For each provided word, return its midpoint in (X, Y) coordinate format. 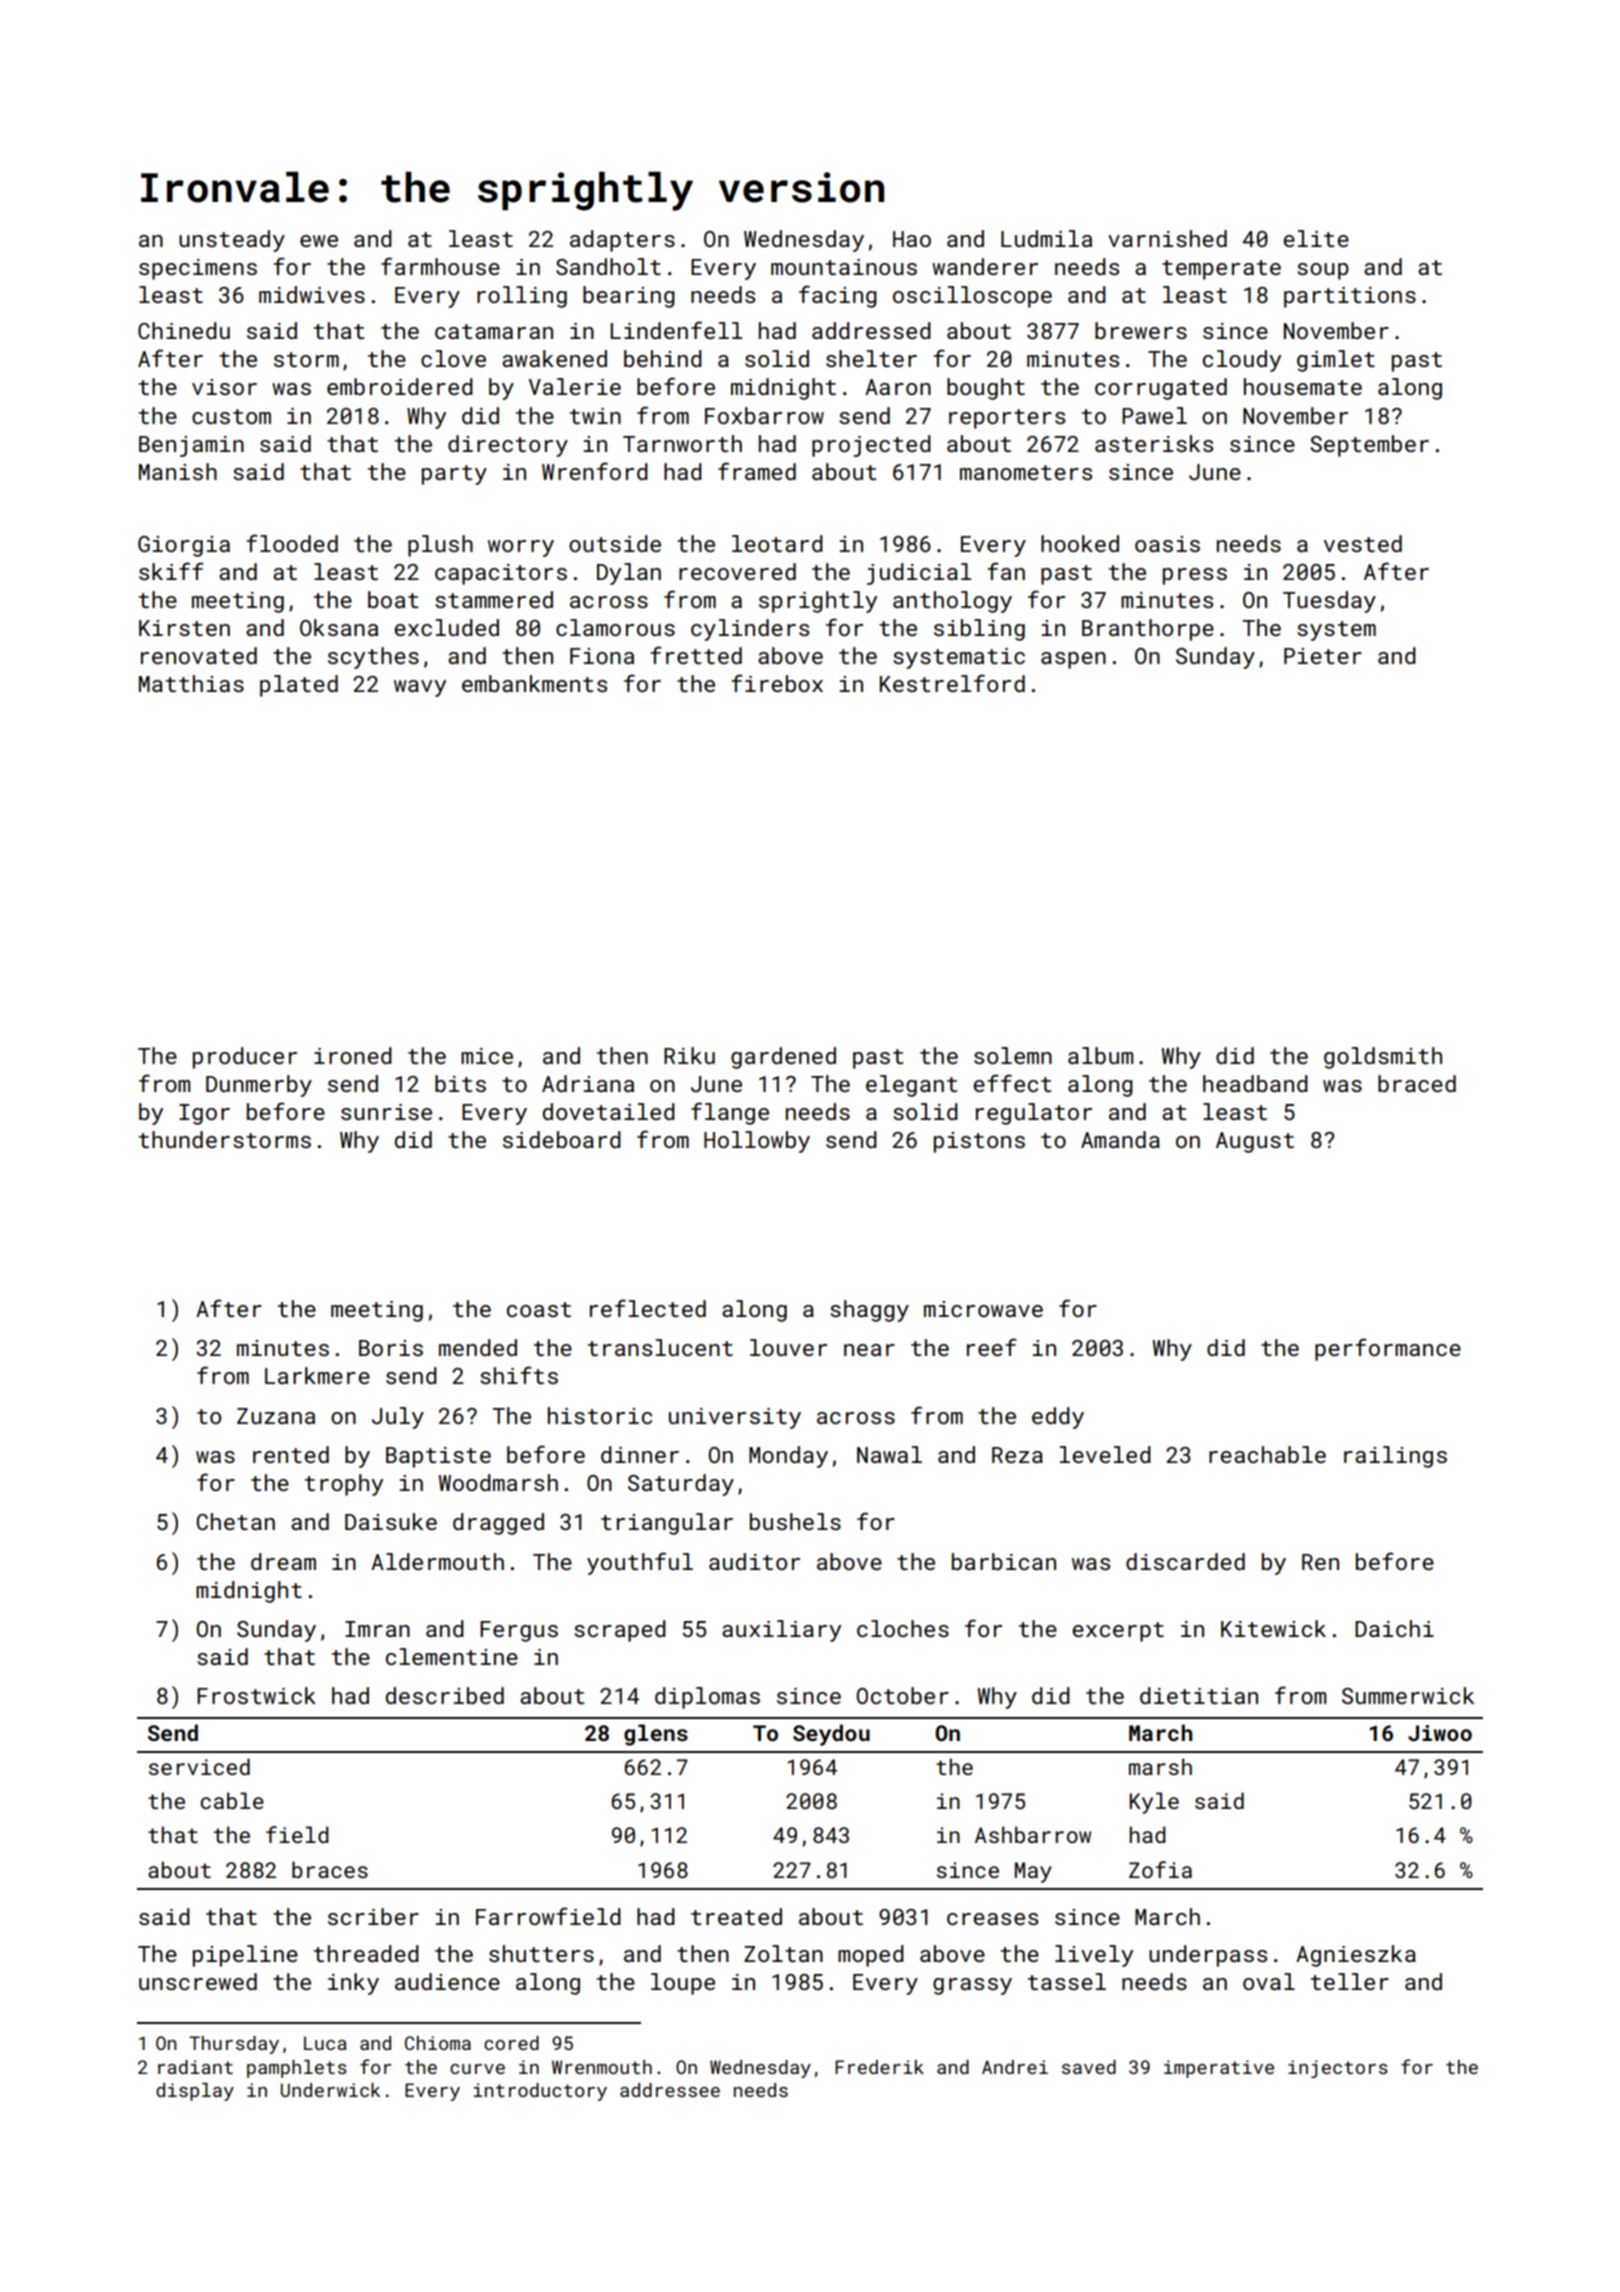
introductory (540, 2092)
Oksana (339, 627)
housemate (1303, 386)
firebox (777, 683)
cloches (903, 1628)
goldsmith (1383, 1058)
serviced (199, 1766)
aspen (1073, 660)
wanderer (985, 266)
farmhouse (440, 266)
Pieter (1323, 656)
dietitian (1199, 1695)
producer (245, 1058)
